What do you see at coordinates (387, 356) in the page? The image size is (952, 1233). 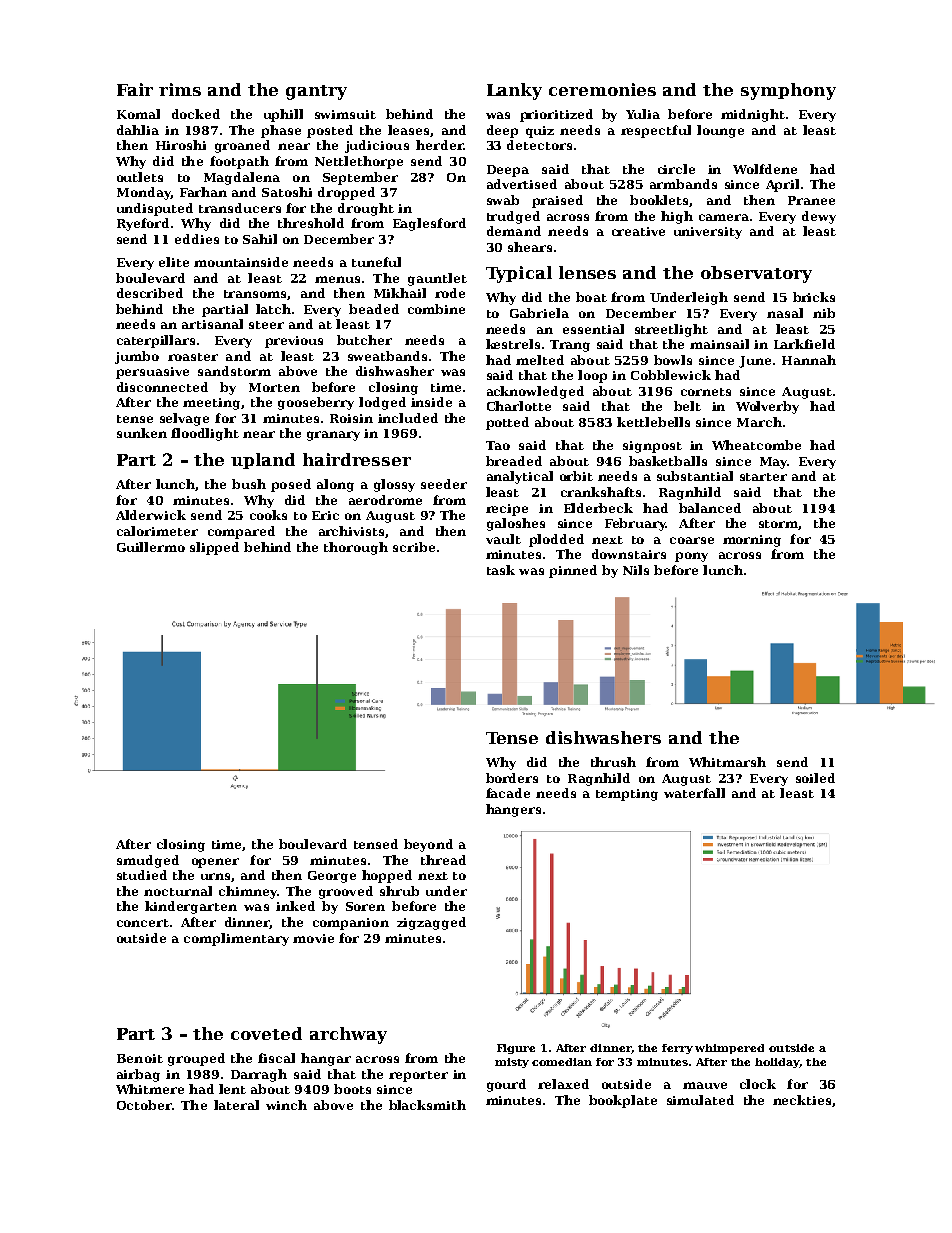 I see `sweatbands` at bounding box center [387, 356].
